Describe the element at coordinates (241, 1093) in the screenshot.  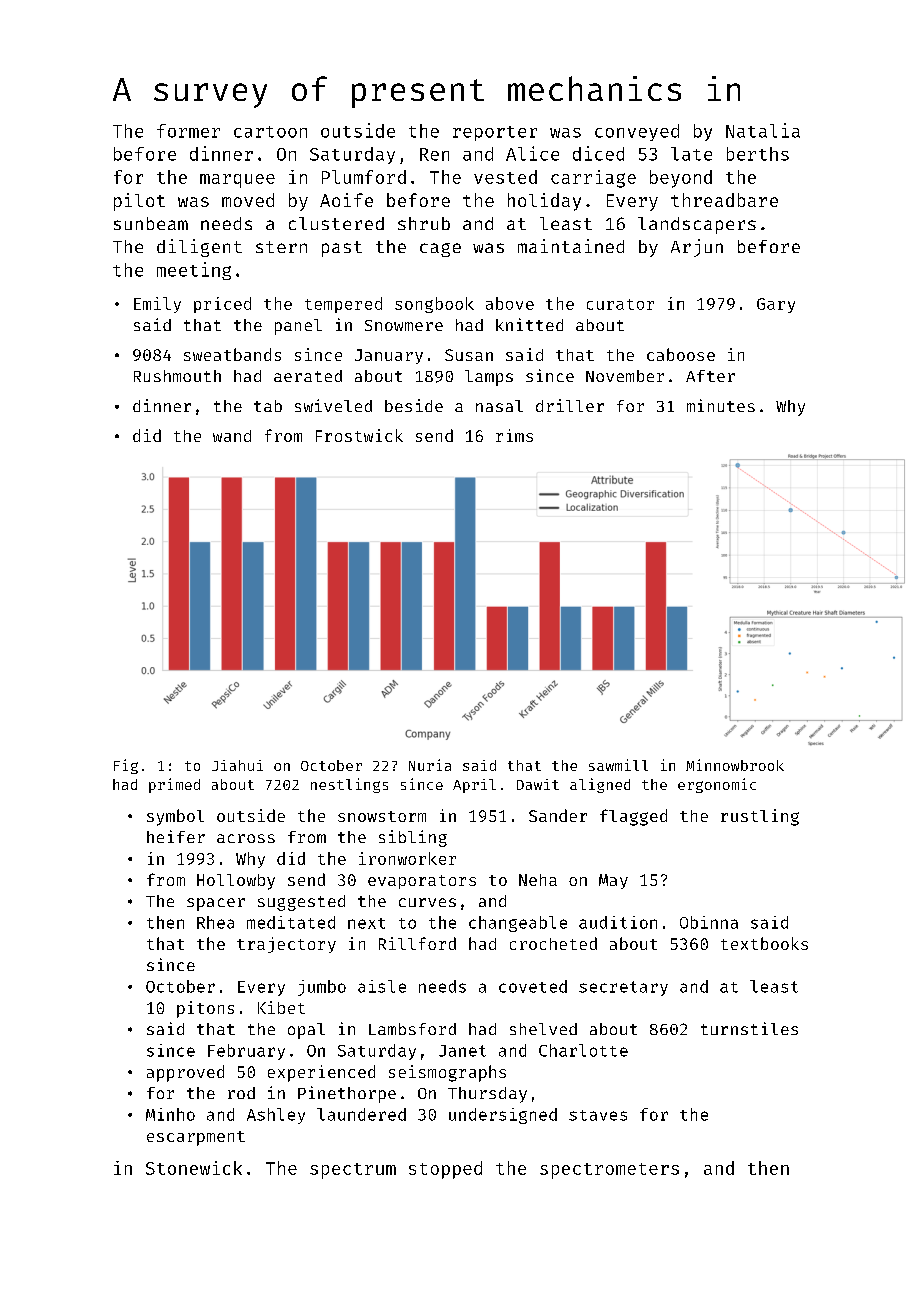
I see `rod` at that location.
